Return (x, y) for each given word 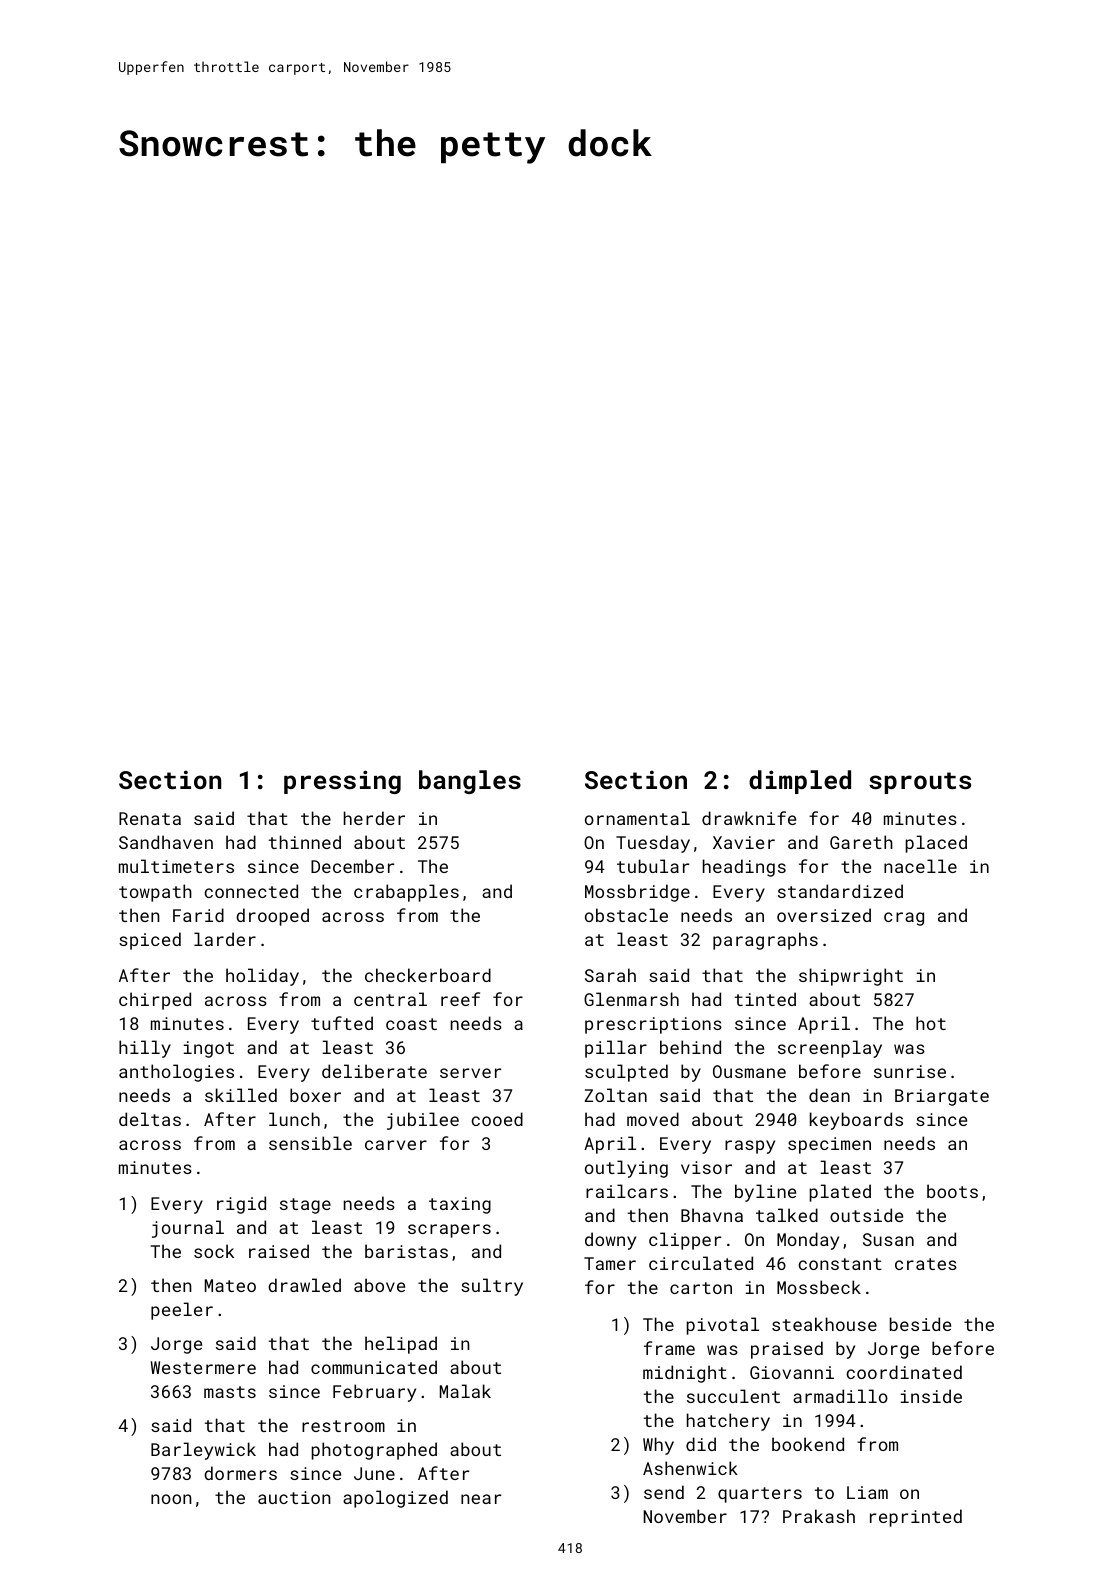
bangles (470, 782)
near (481, 1499)
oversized (824, 915)
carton (701, 1288)
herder (374, 818)
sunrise (910, 1071)
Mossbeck (819, 1287)
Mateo (230, 1285)
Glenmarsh (631, 999)
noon (171, 1499)
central (390, 999)
